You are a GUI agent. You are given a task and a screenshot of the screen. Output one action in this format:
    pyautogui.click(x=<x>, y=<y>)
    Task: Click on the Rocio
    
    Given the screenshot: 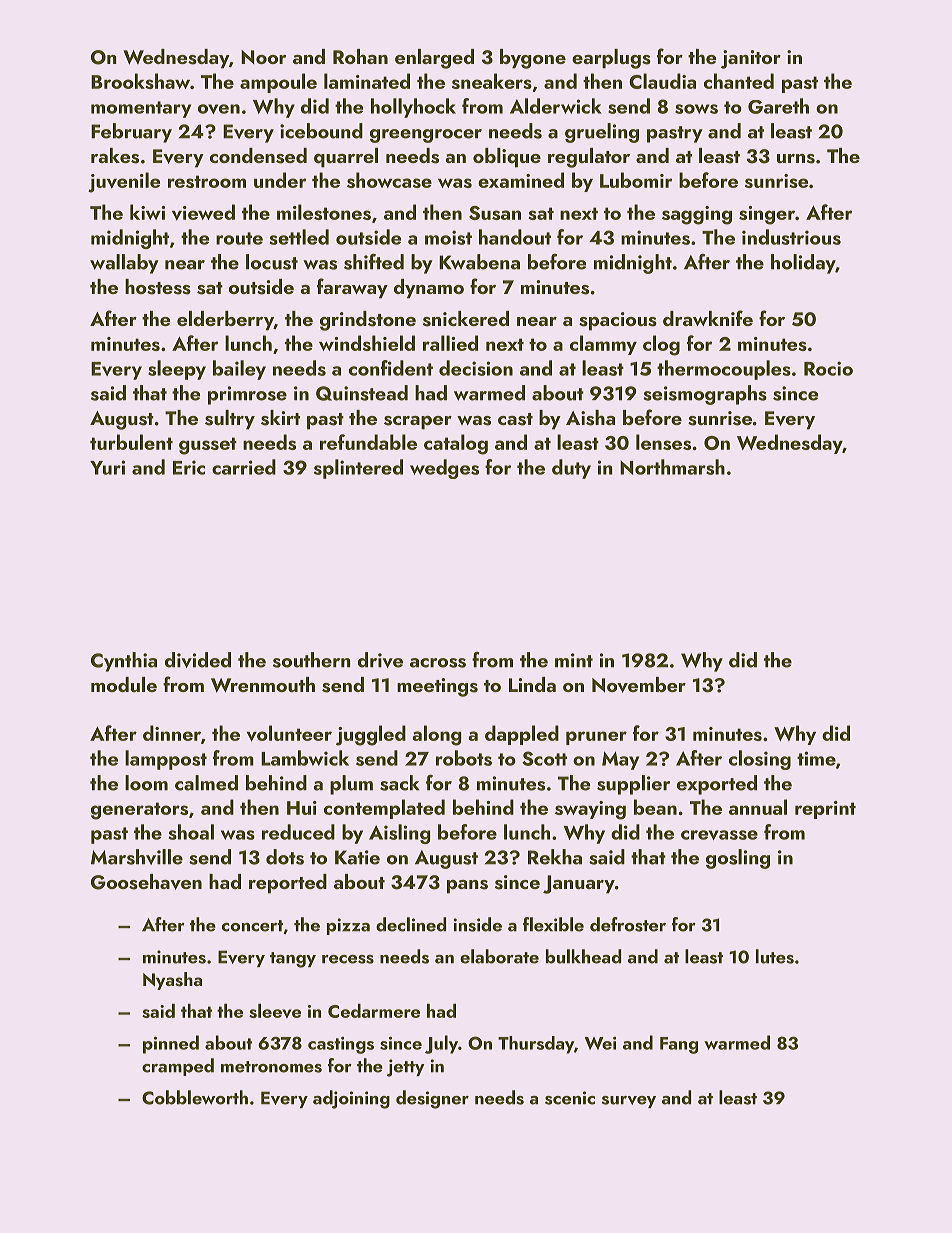 What is the action you would take?
    pyautogui.click(x=828, y=368)
